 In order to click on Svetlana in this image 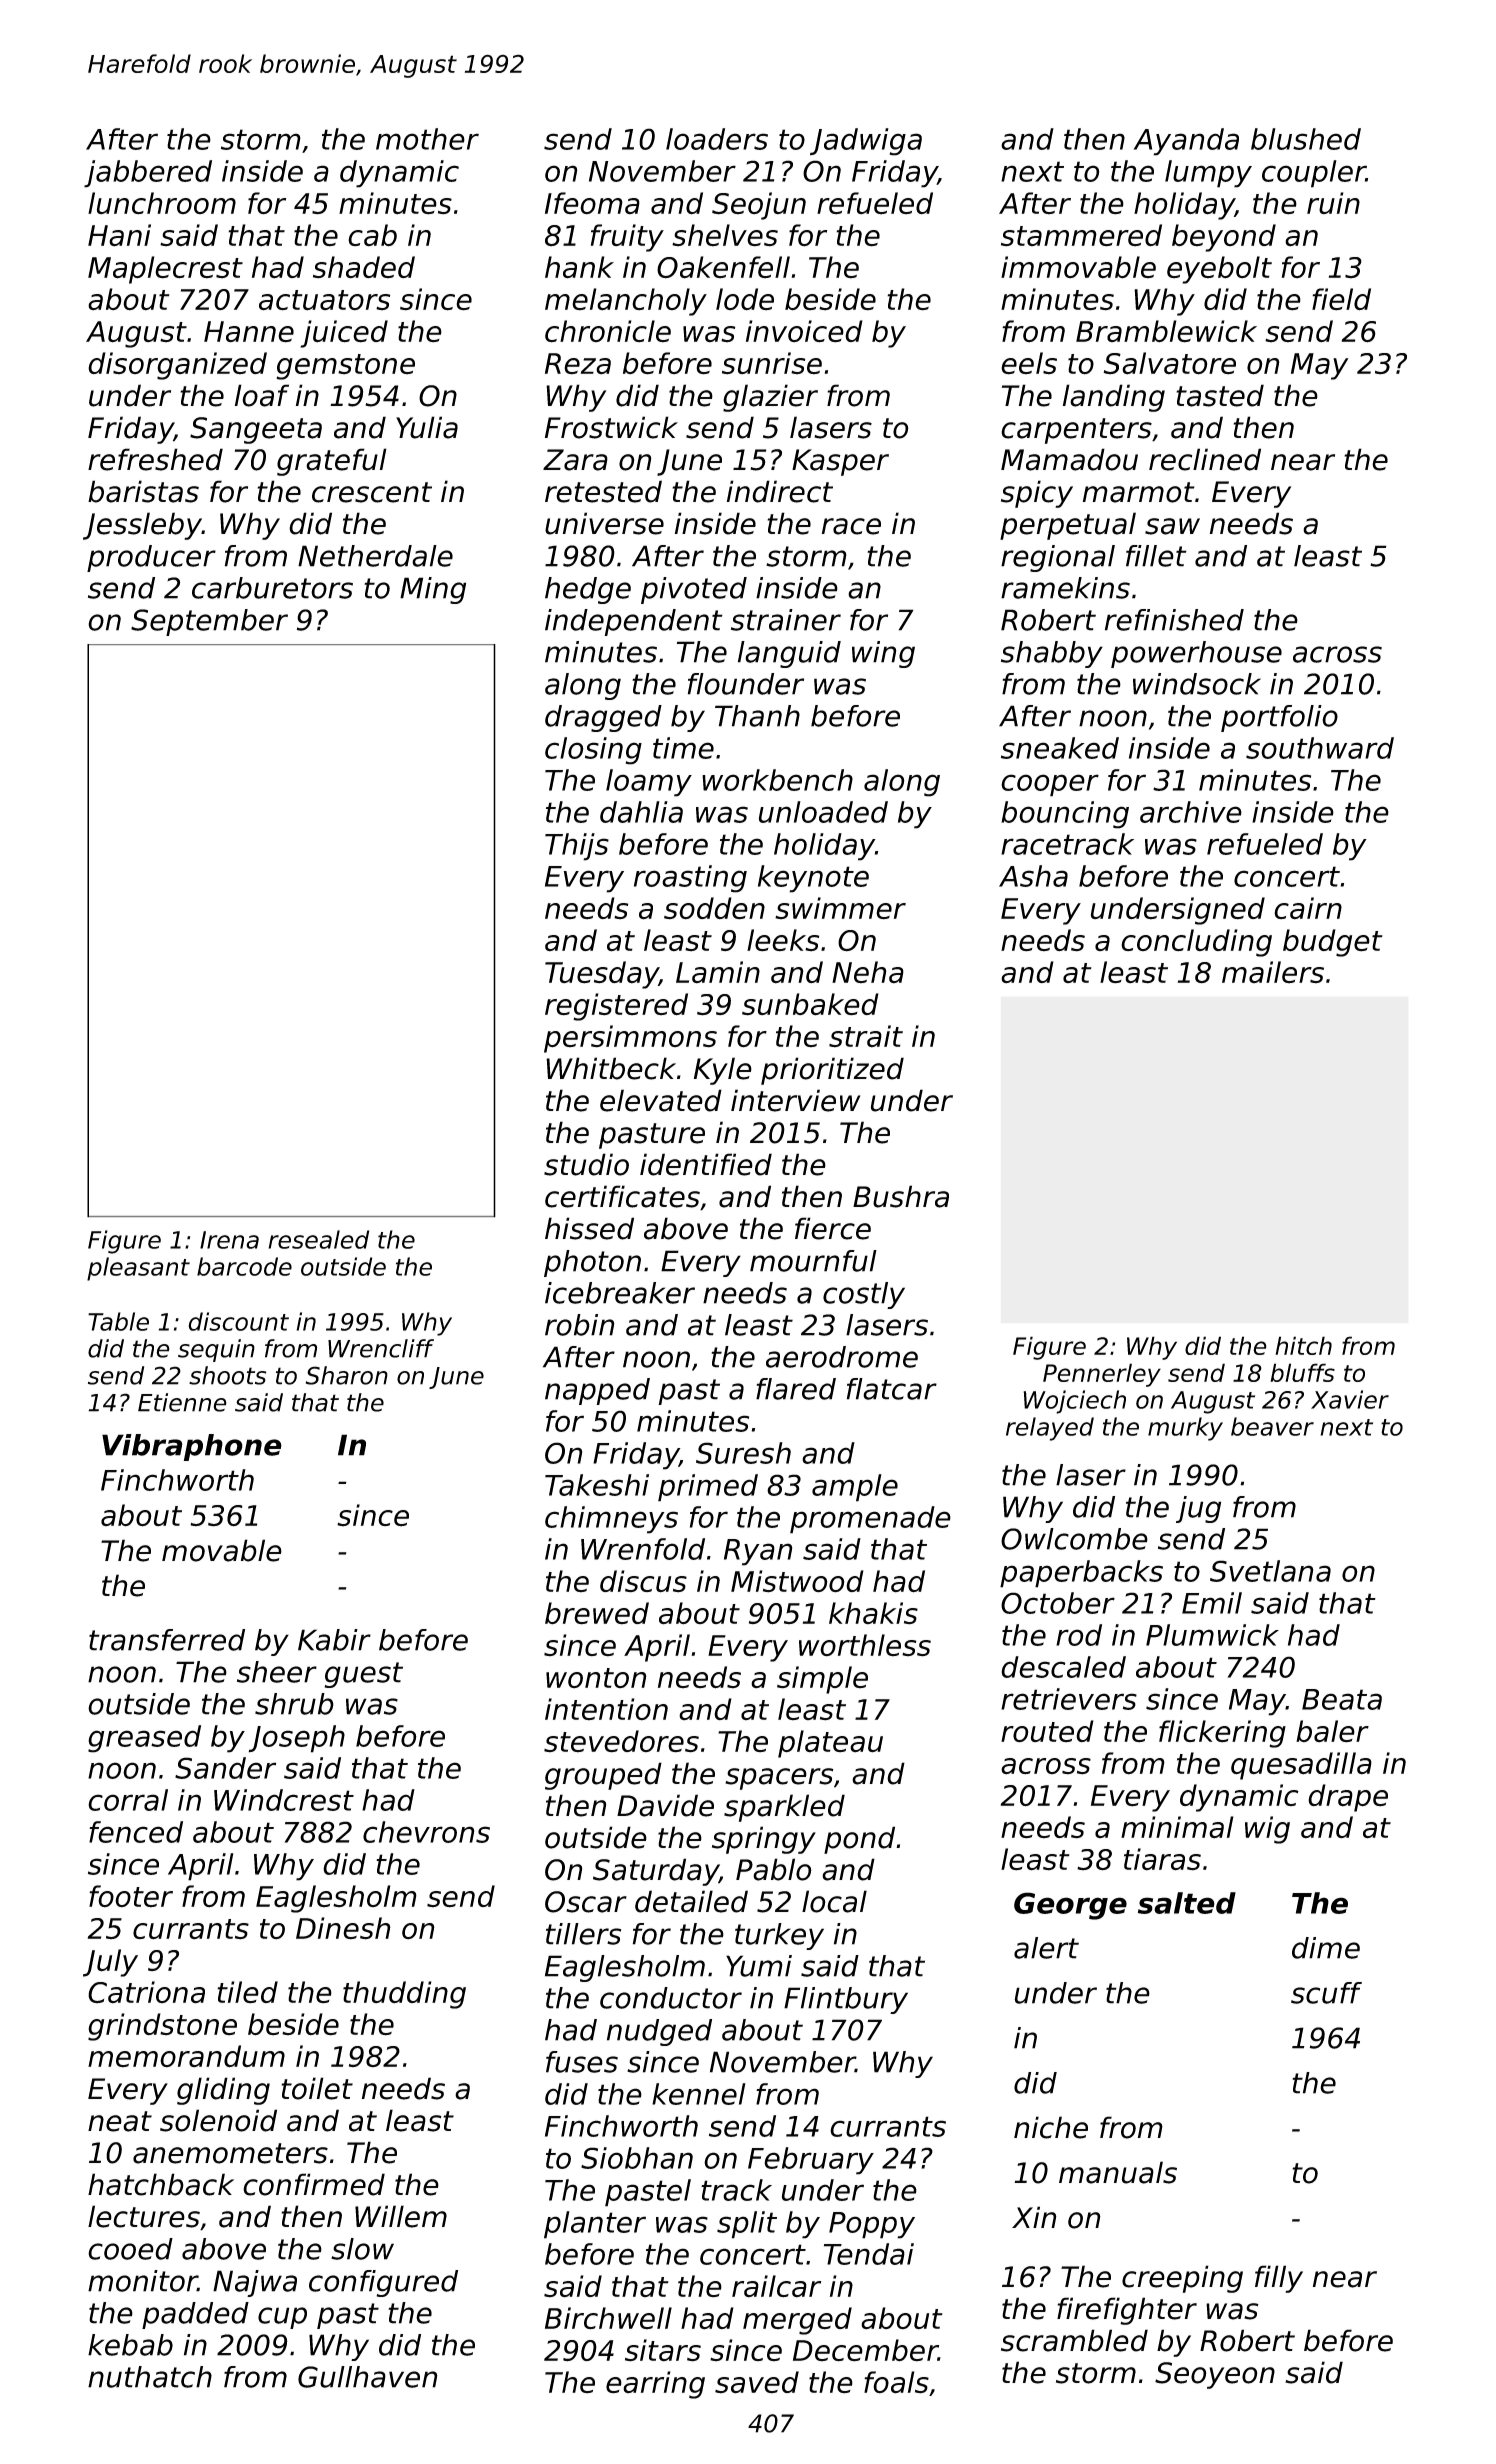, I will do `click(1270, 1571)`.
